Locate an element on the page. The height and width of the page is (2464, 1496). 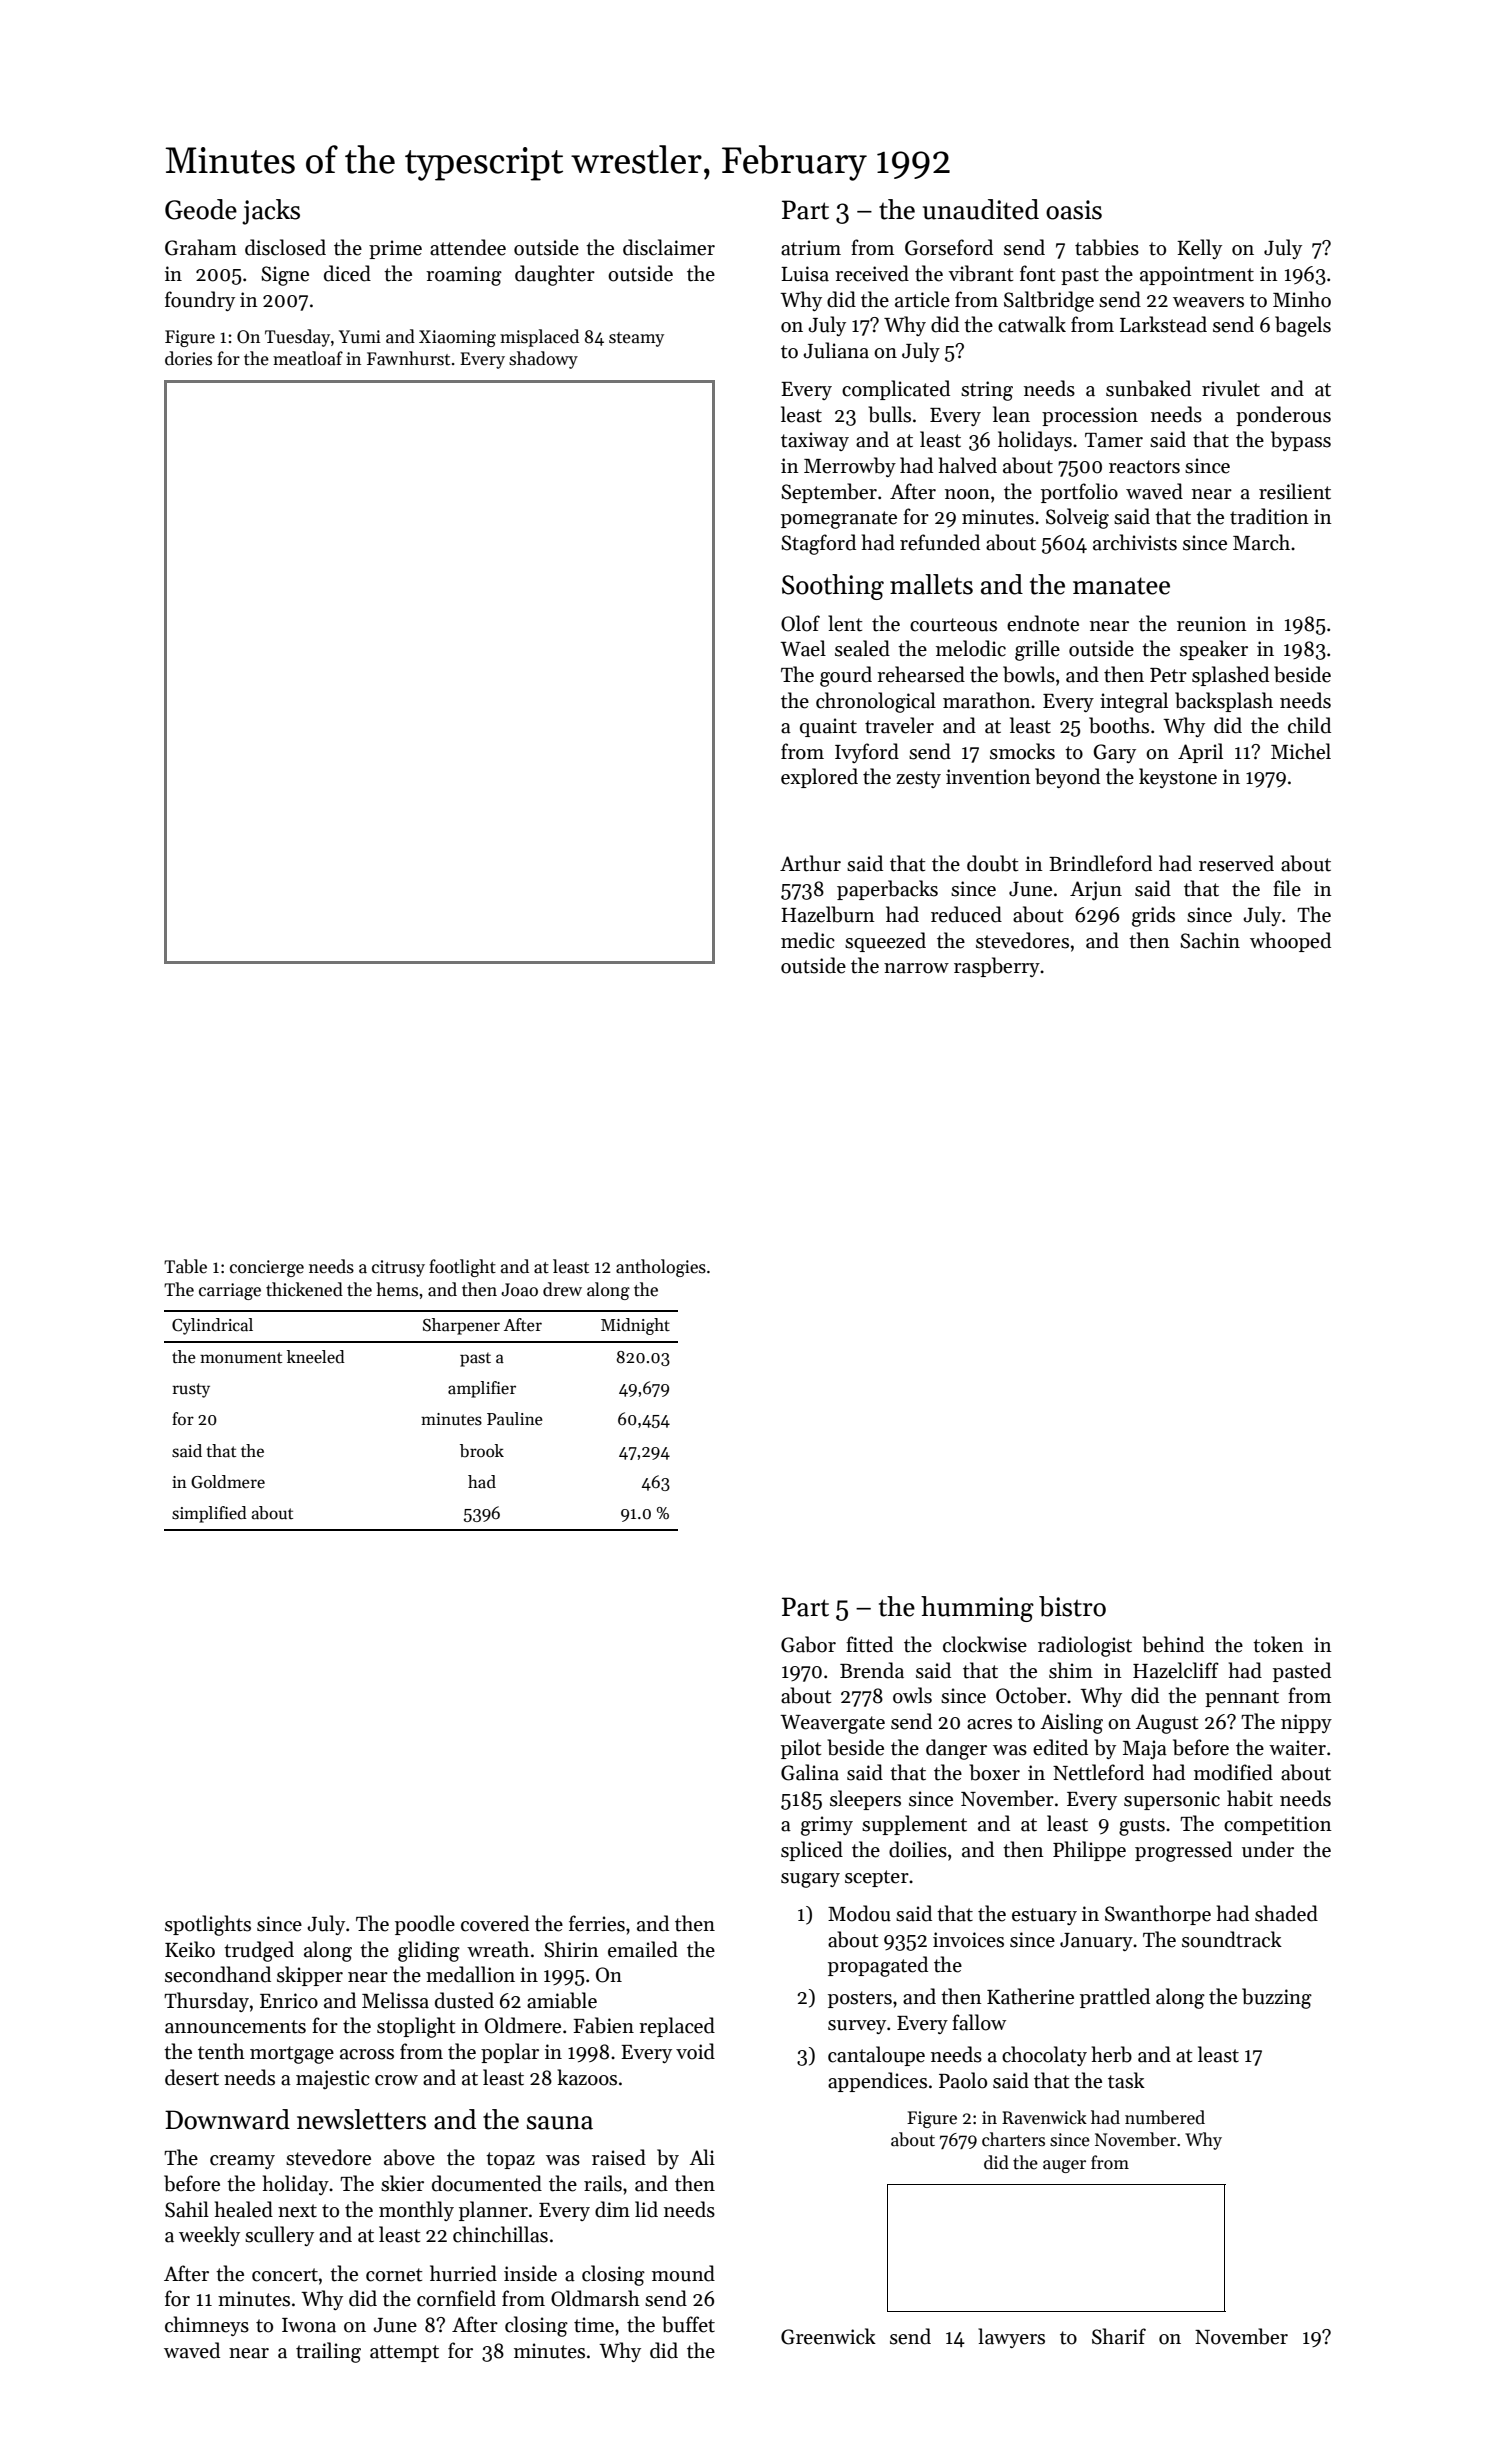
Sachin is located at coordinates (1210, 940).
